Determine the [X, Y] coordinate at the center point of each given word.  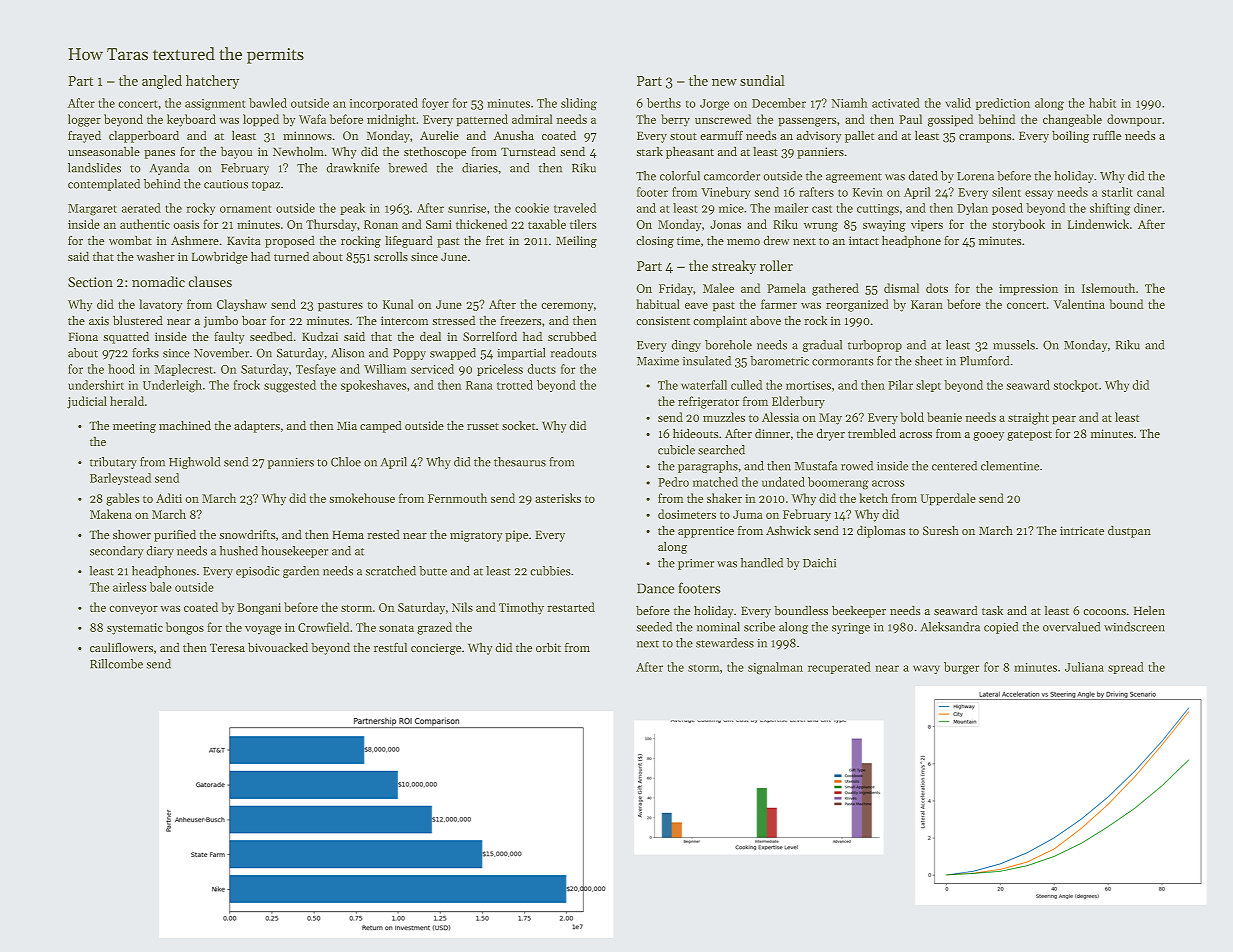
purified [175, 535]
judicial [87, 402]
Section [90, 282]
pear [1064, 420]
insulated [706, 361]
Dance [655, 588]
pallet [860, 136]
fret [495, 240]
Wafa [312, 119]
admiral [532, 119]
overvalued [1071, 627]
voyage [263, 630]
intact [864, 240]
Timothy [521, 608]
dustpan [1129, 531]
